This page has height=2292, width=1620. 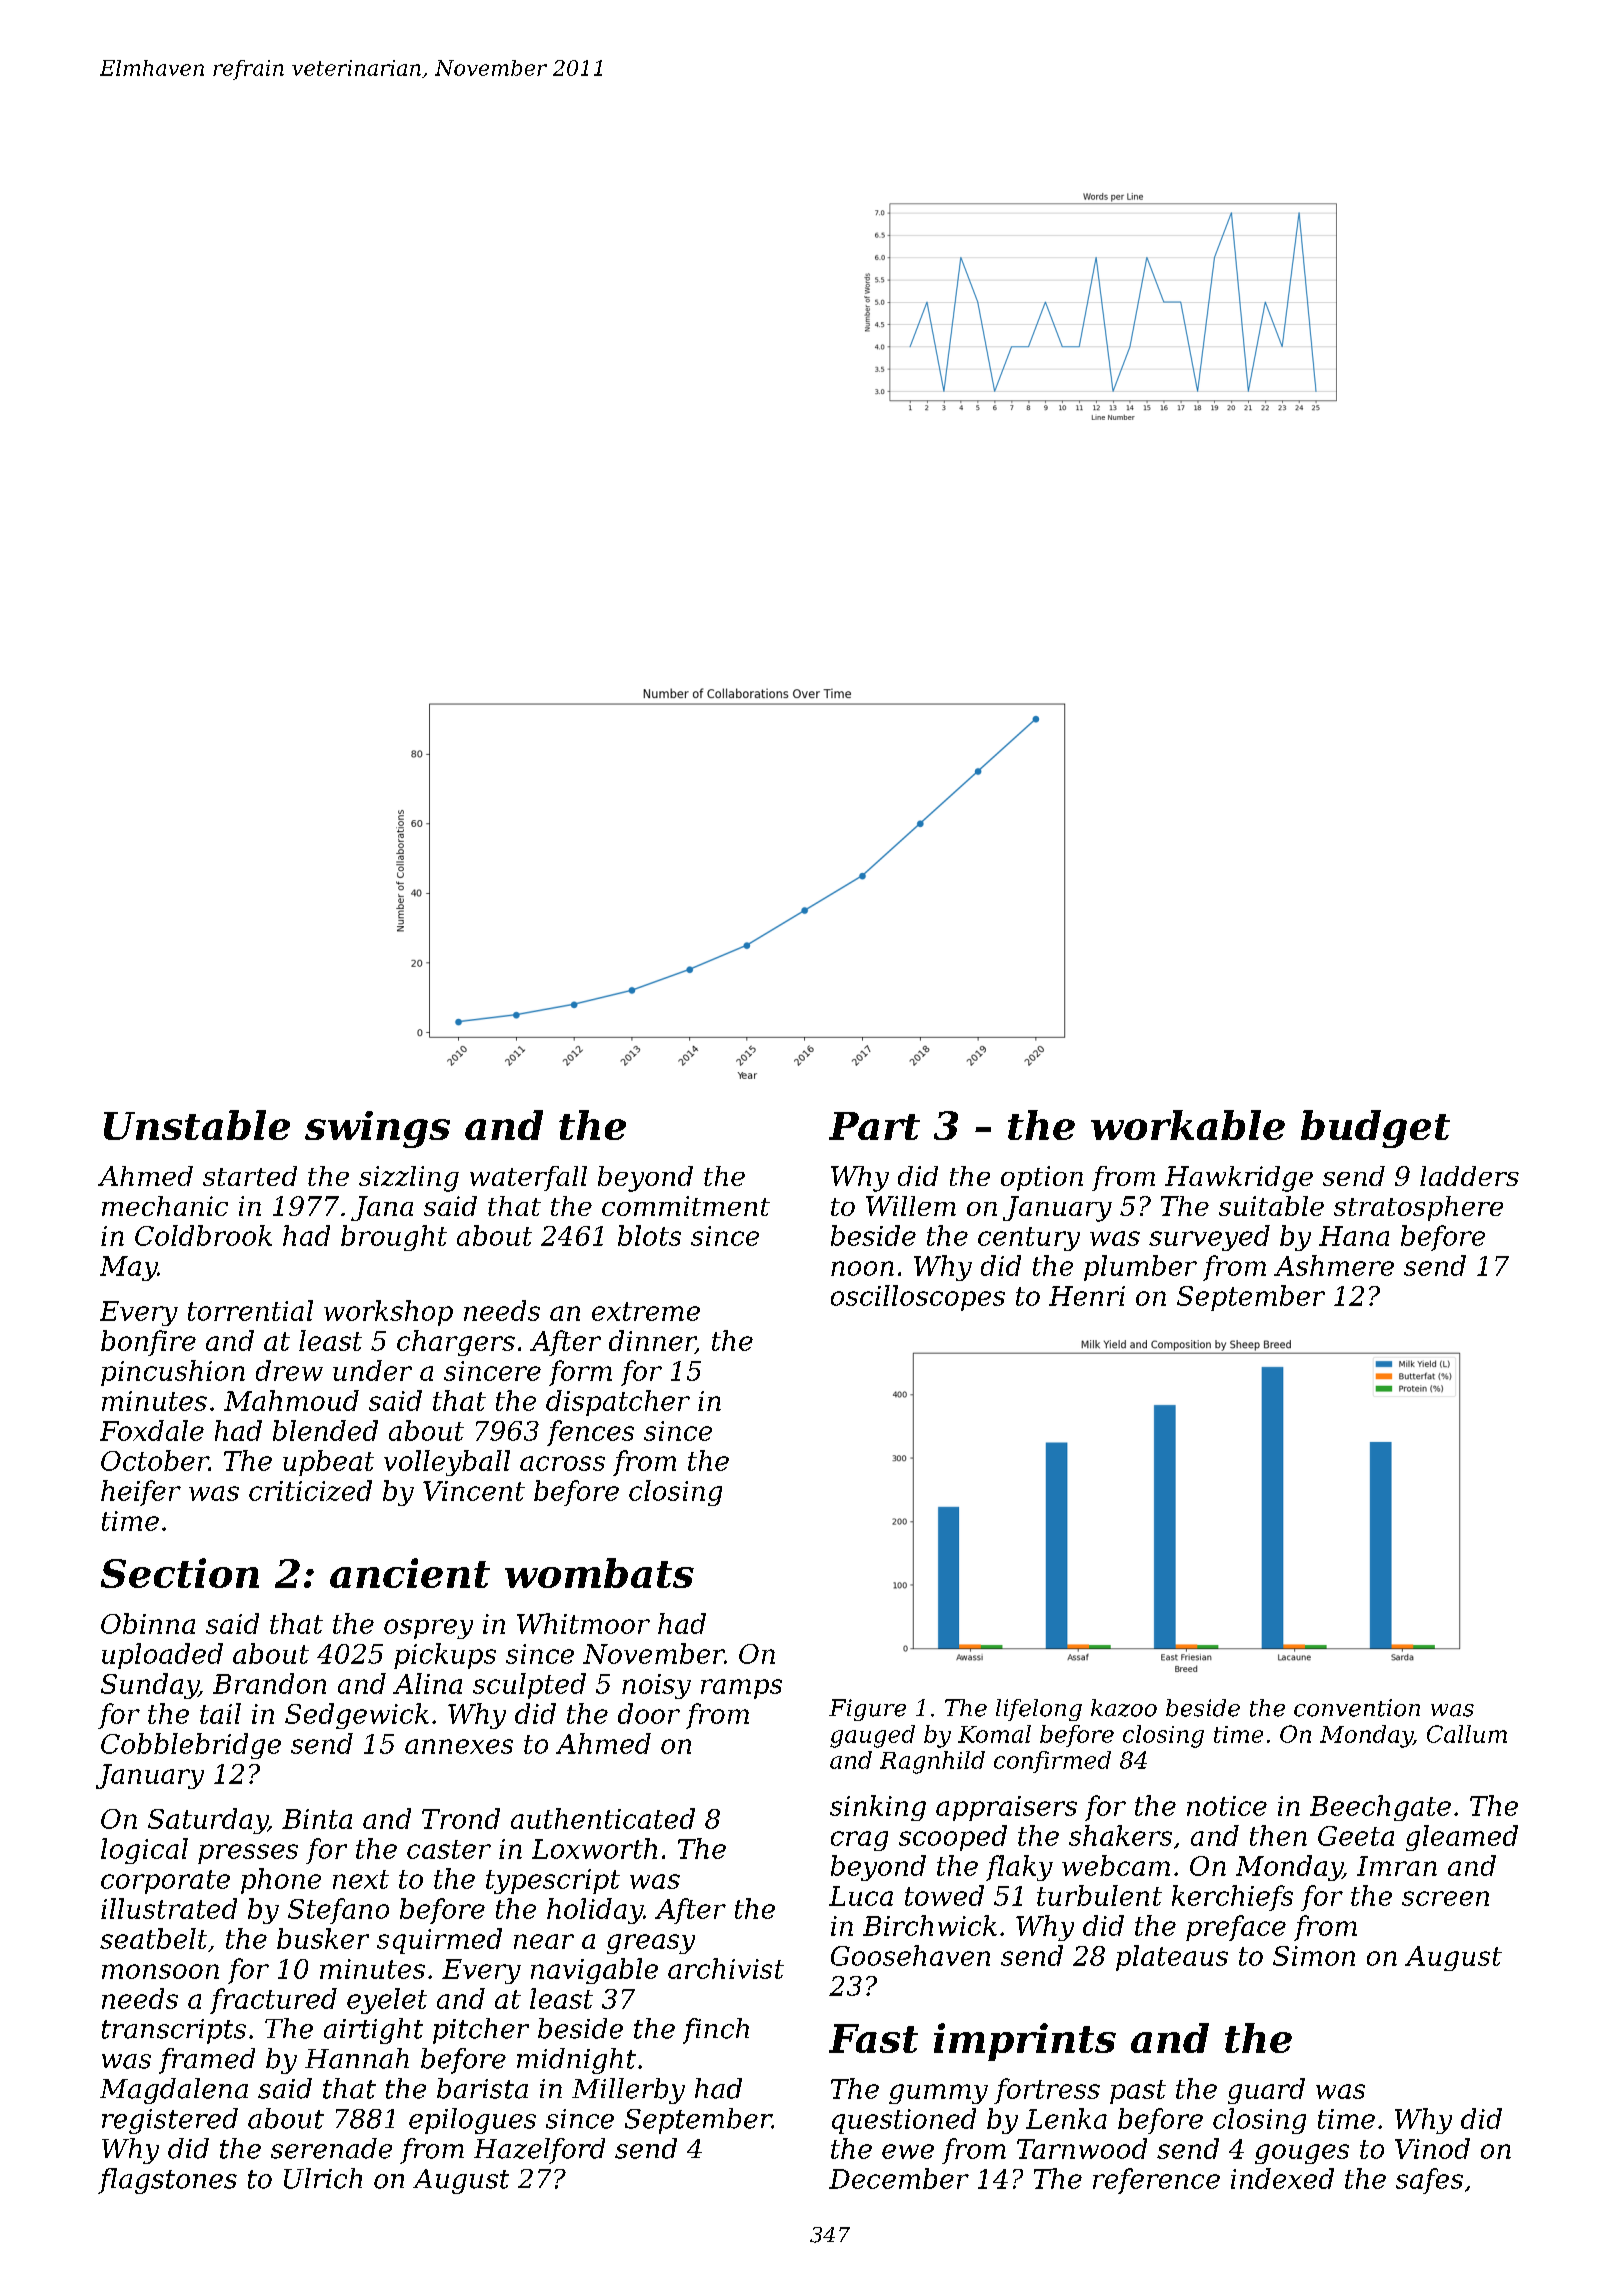 What do you see at coordinates (167, 2181) in the page?
I see `flagstones` at bounding box center [167, 2181].
